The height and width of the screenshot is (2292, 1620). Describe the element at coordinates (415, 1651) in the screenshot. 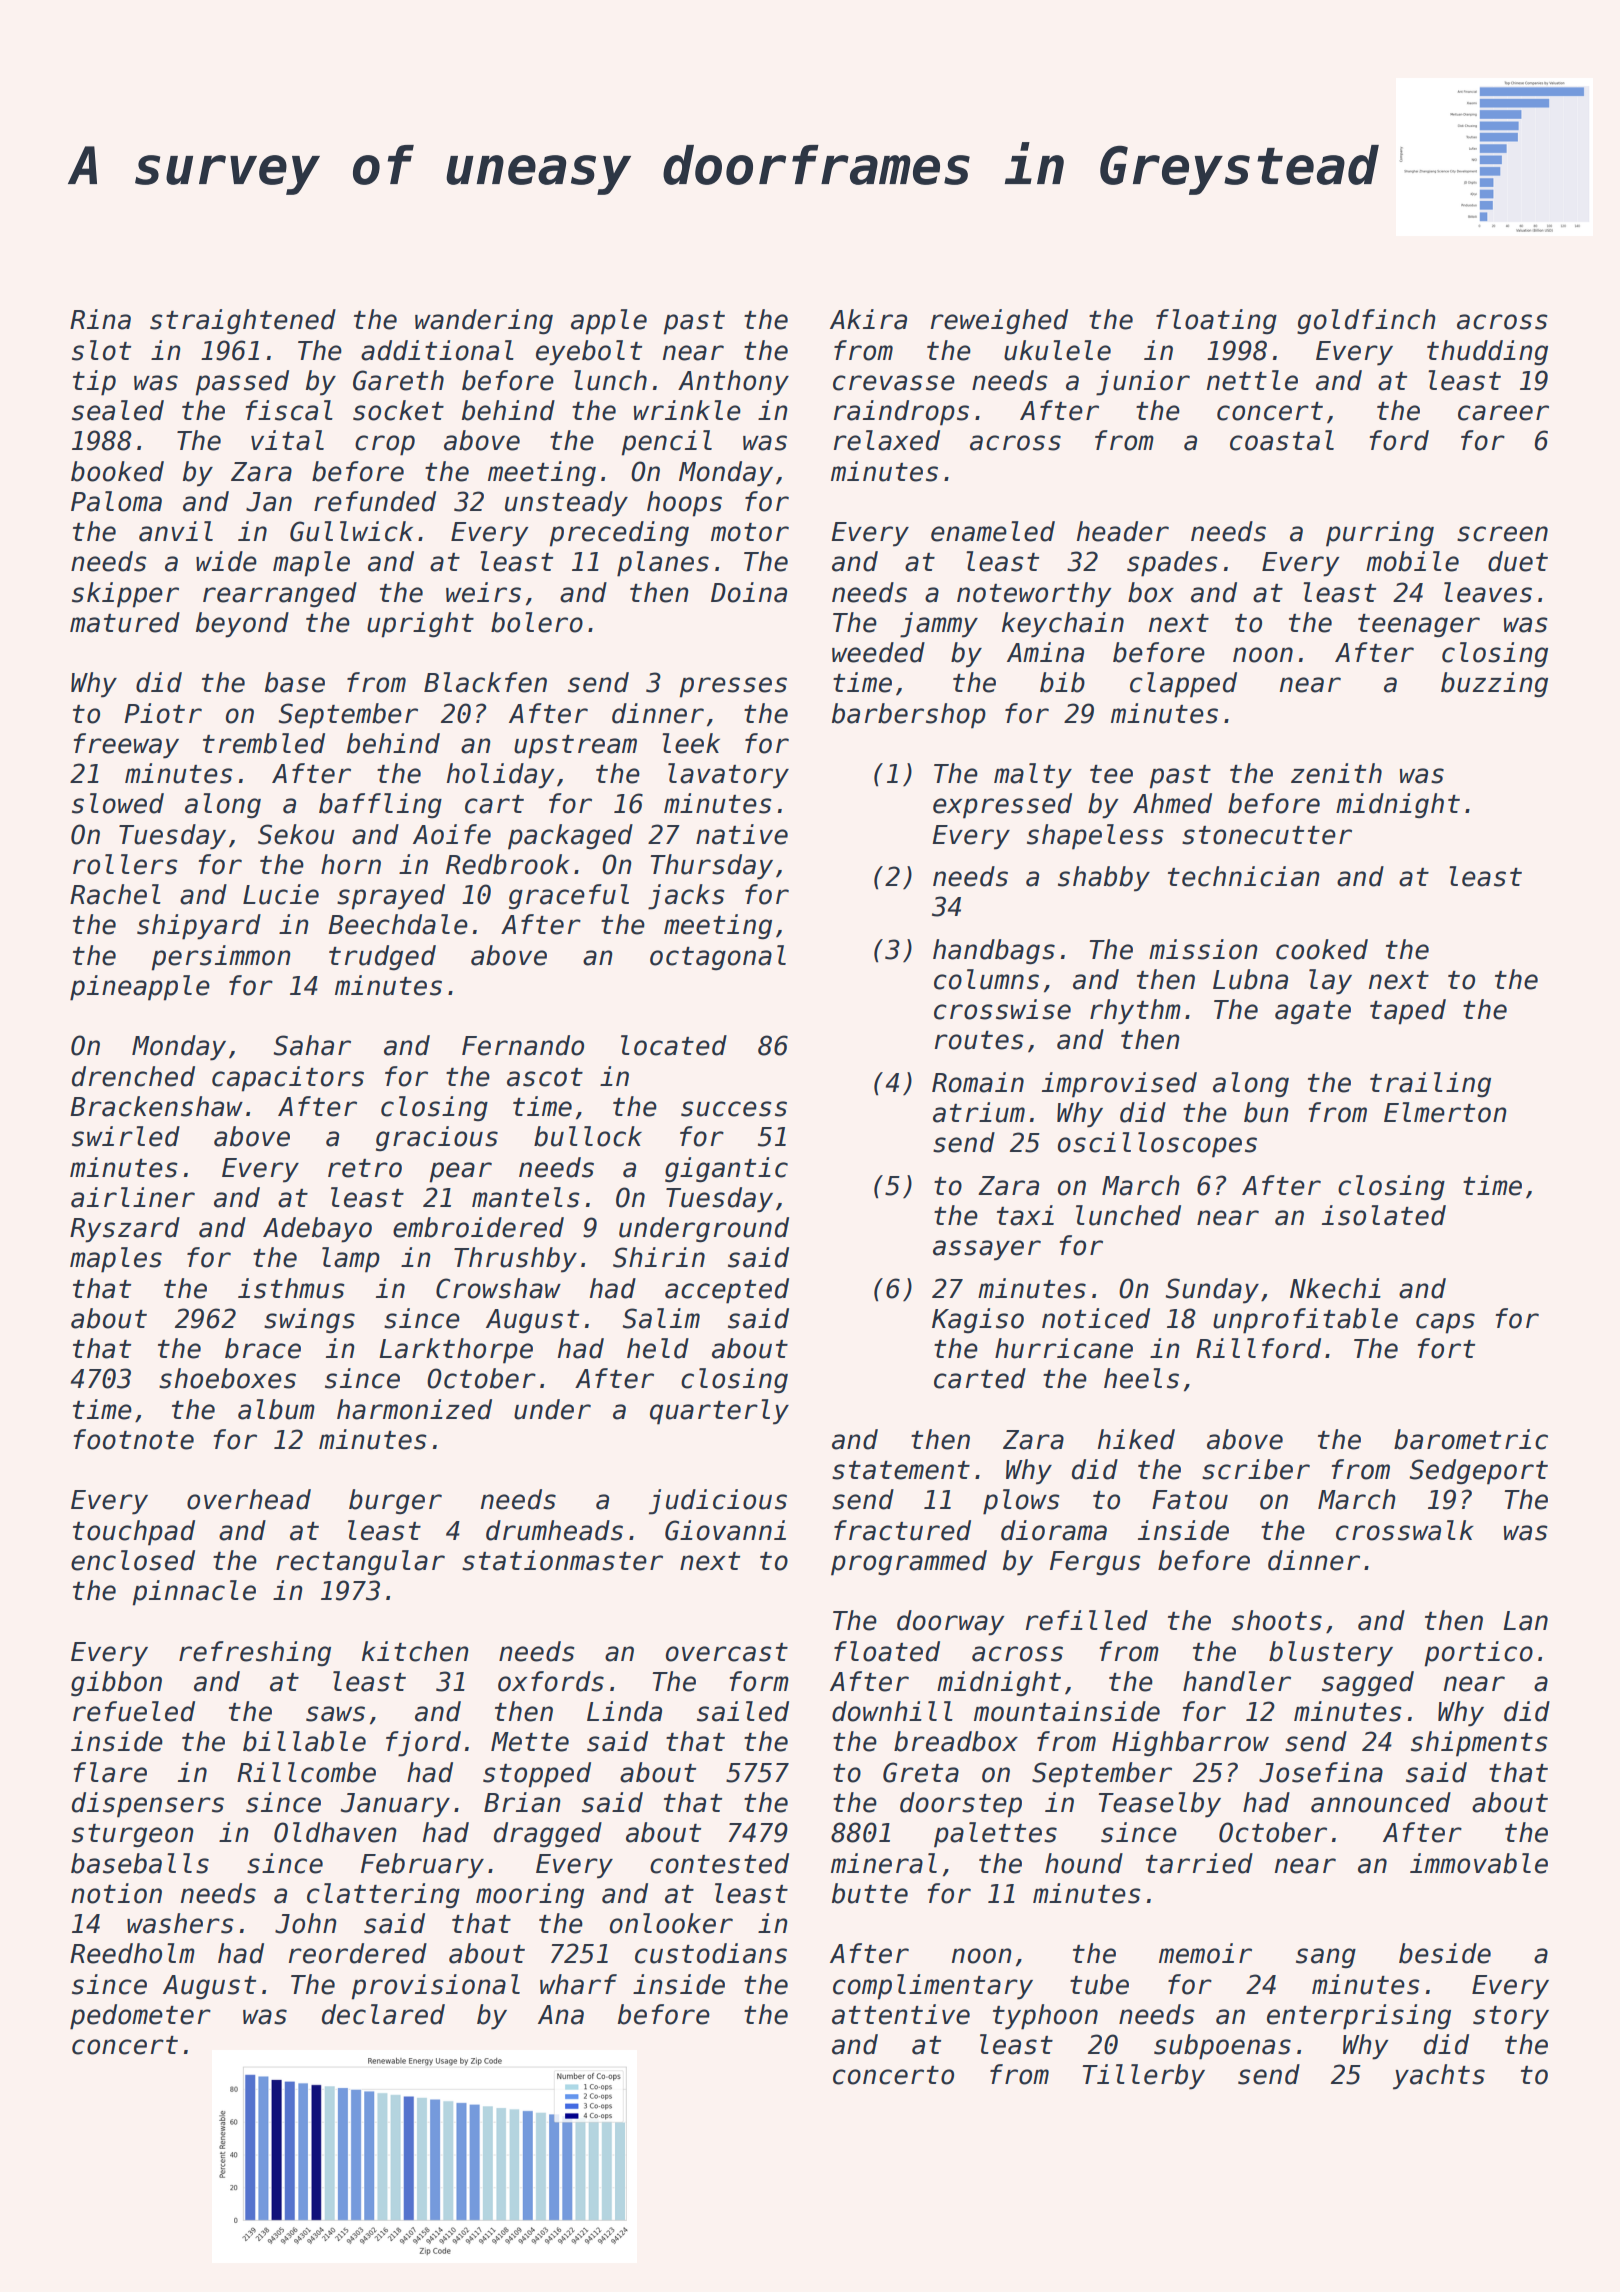

I see `kitchen` at that location.
